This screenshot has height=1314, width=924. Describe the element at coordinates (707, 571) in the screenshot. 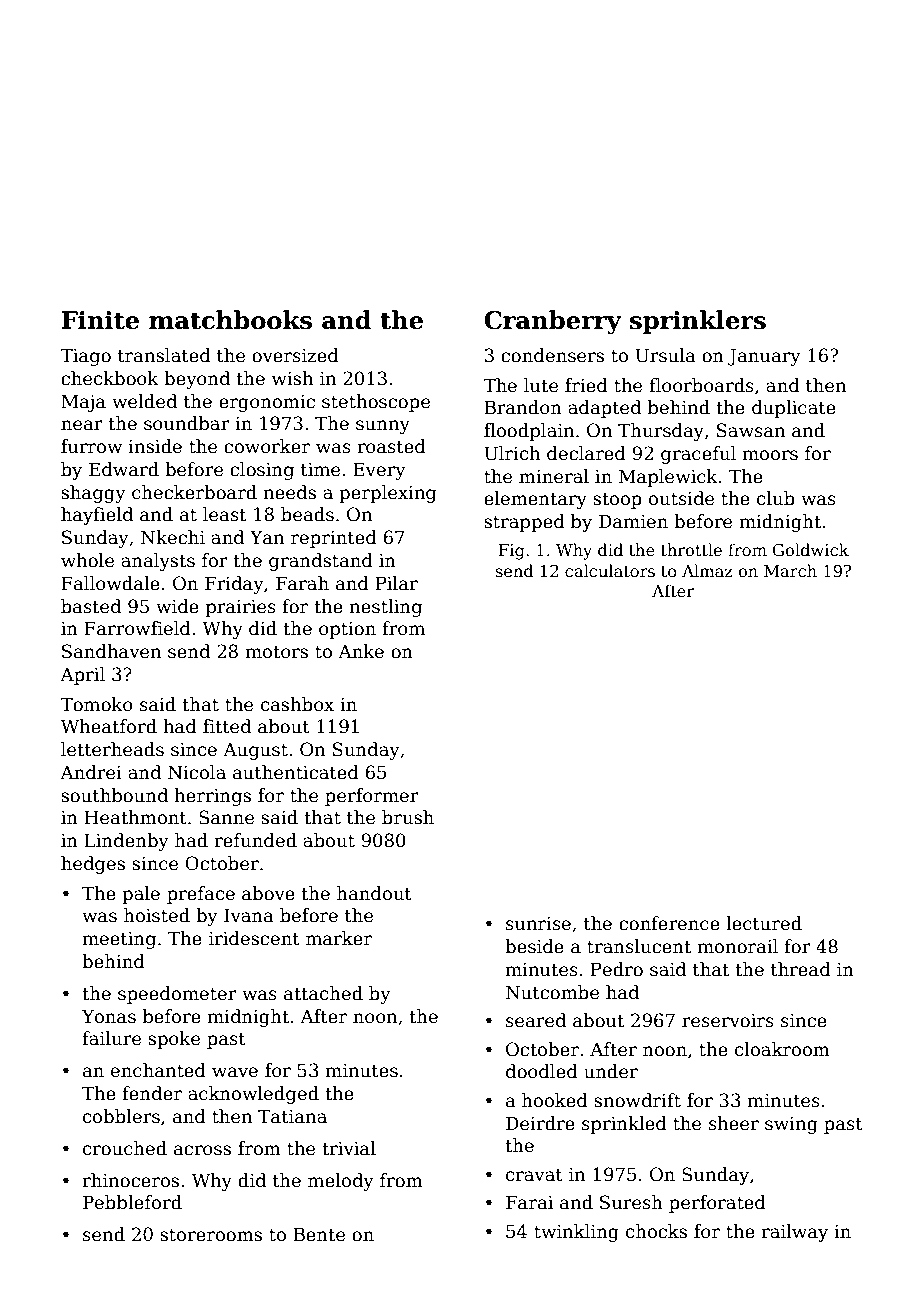

I see `Almaz` at that location.
